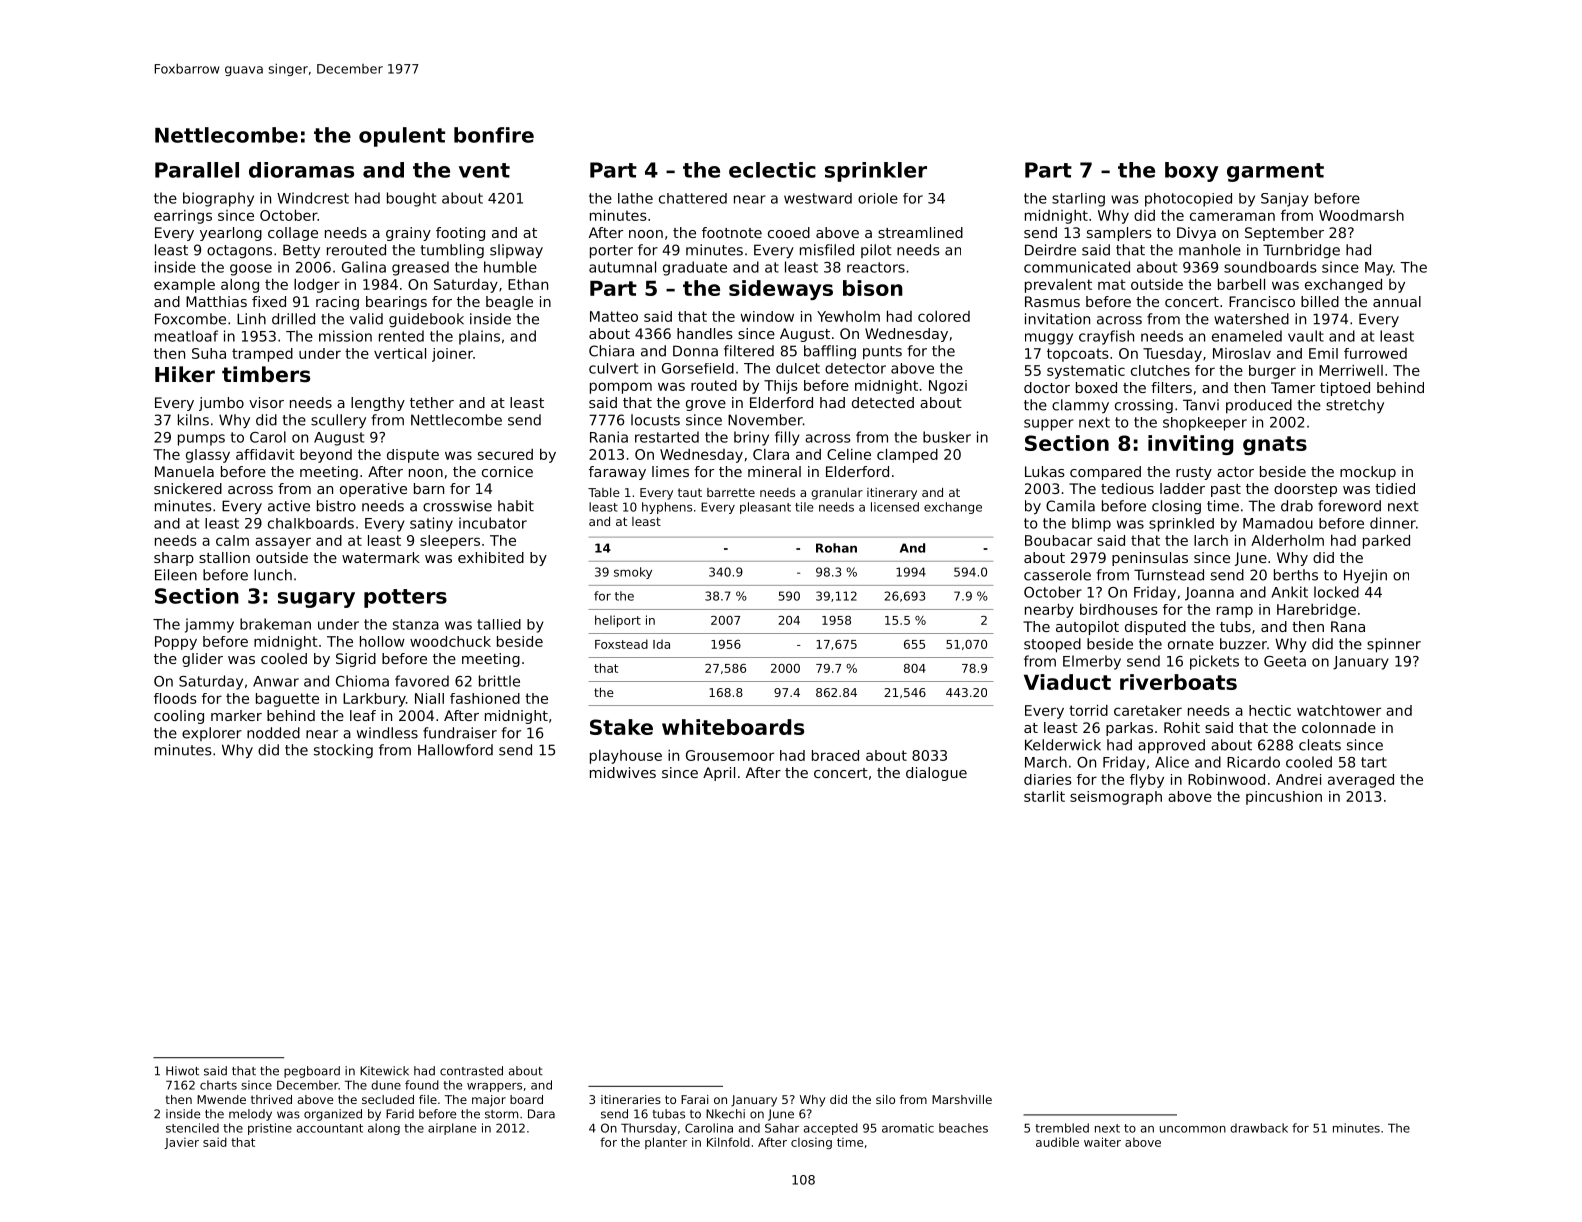  I want to click on streamlined, so click(920, 232).
